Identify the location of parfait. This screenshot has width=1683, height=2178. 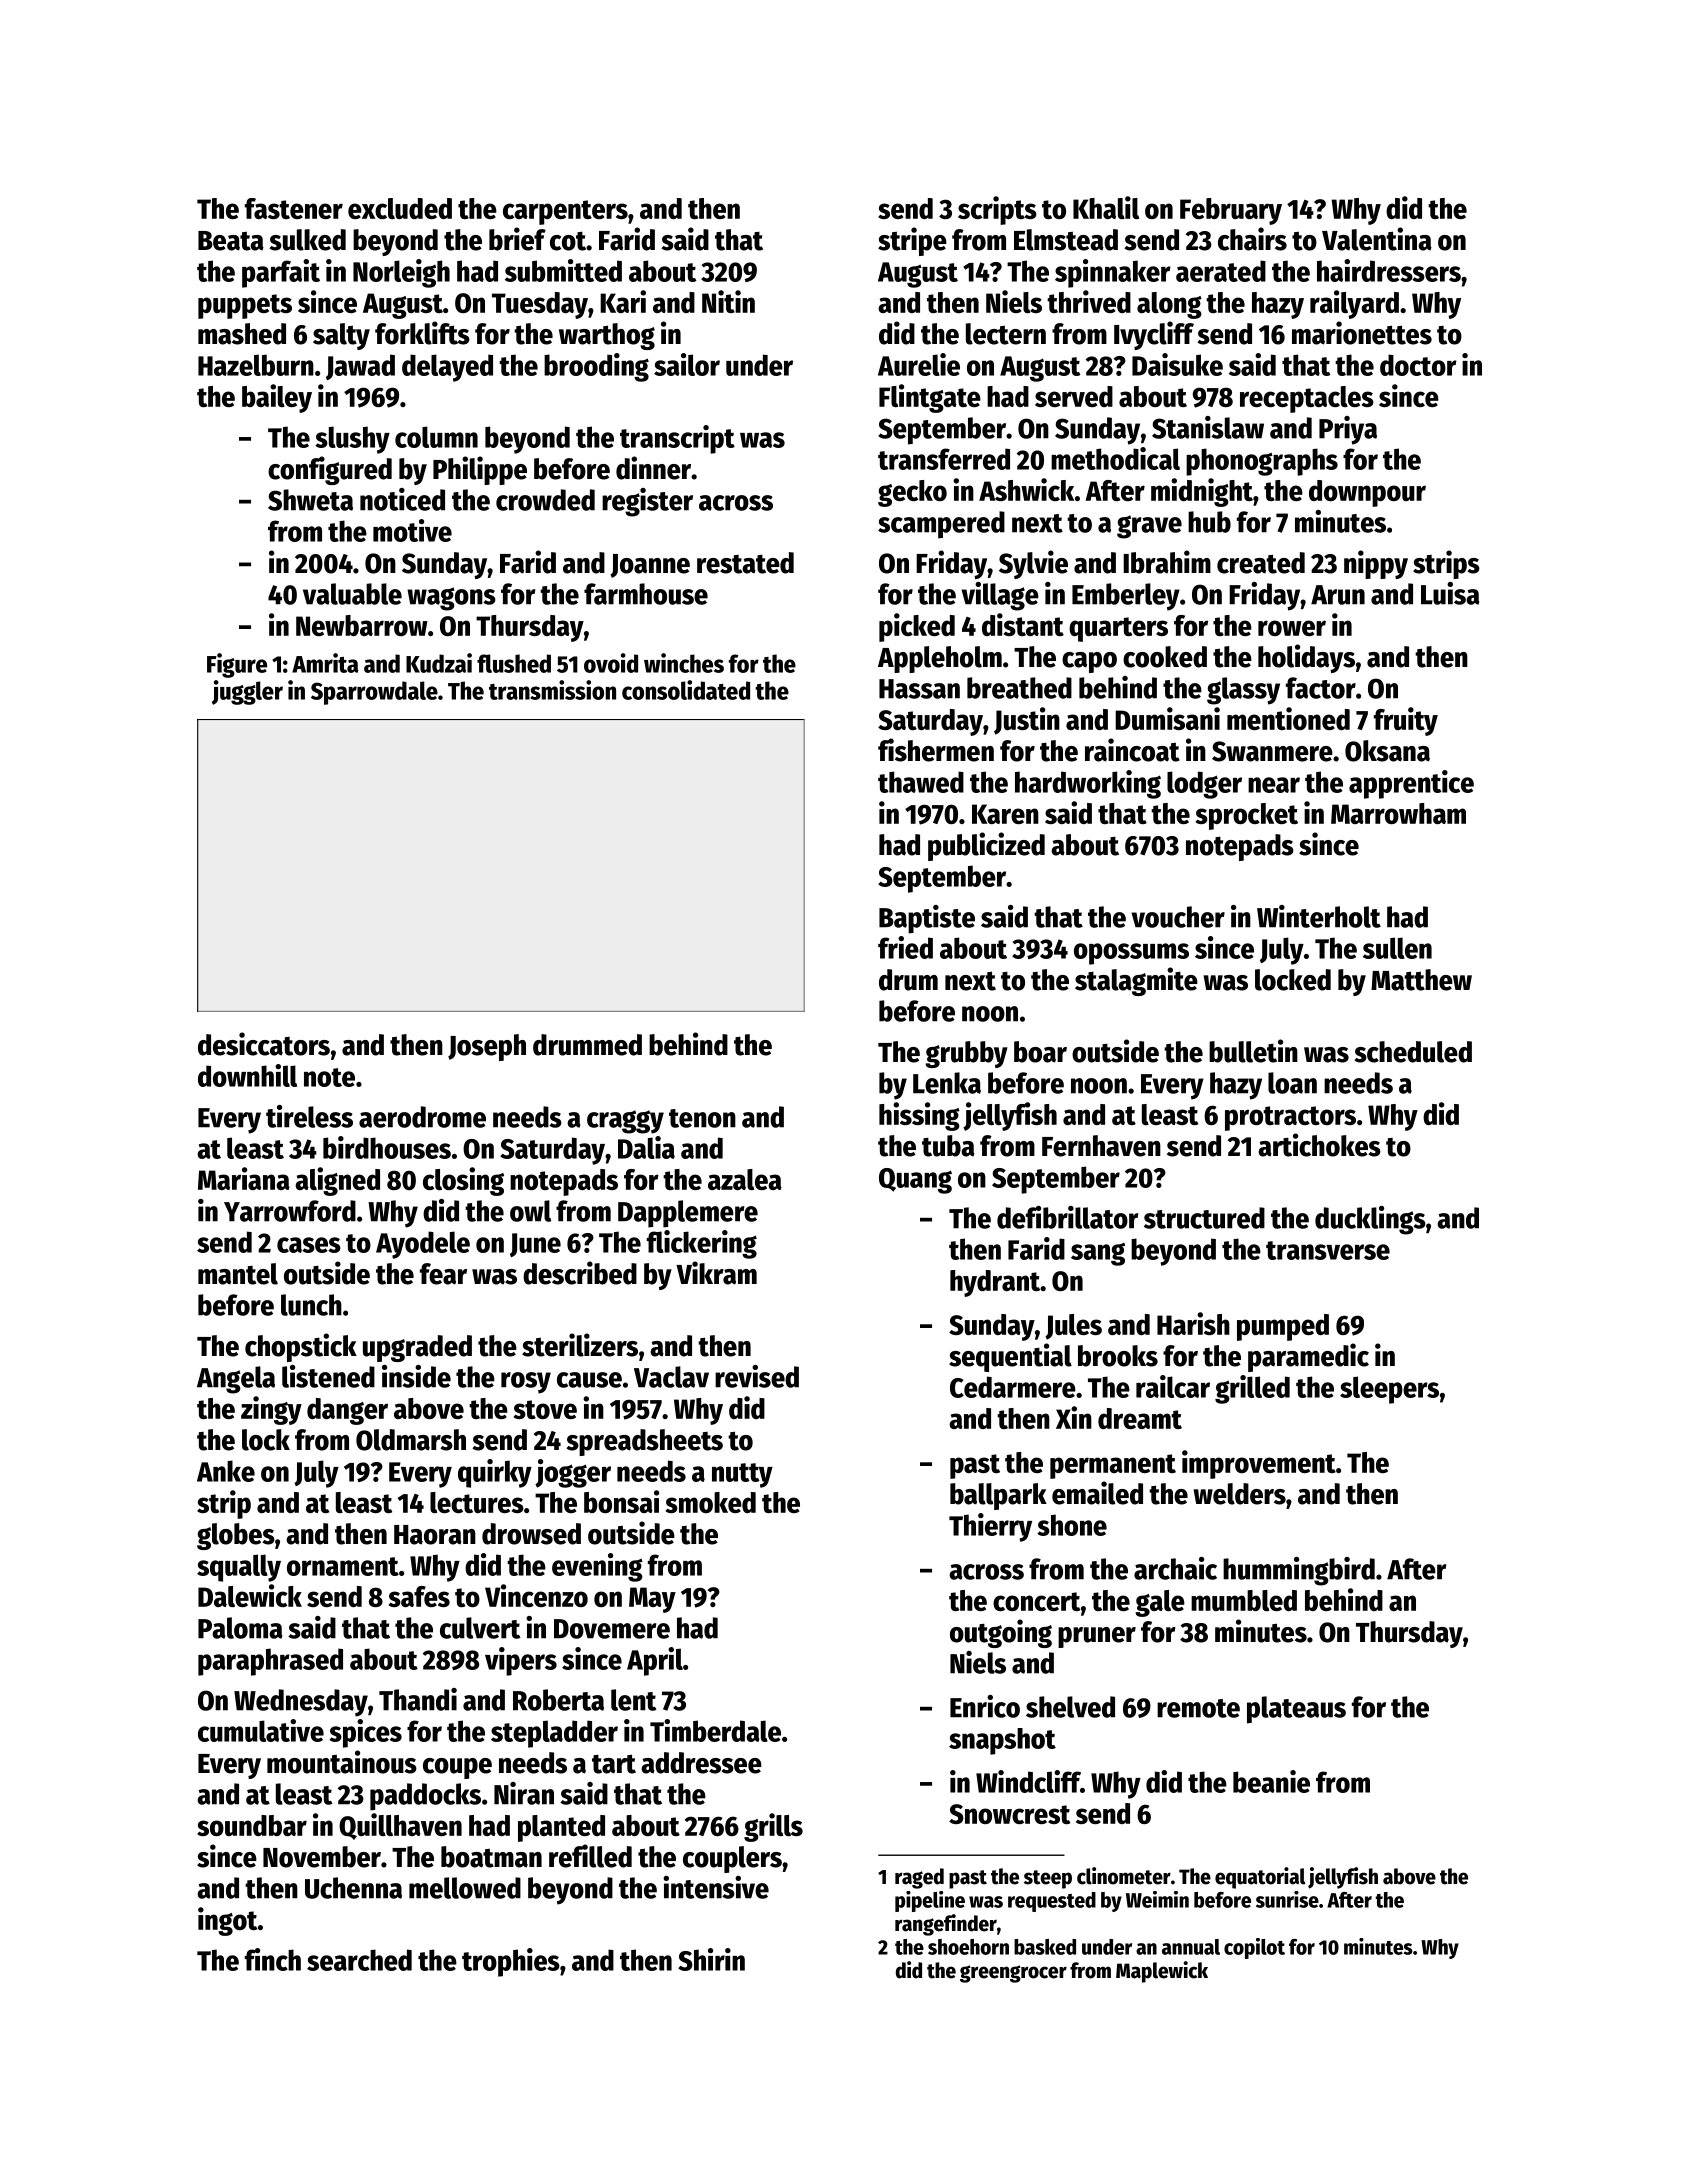
(281, 273).
